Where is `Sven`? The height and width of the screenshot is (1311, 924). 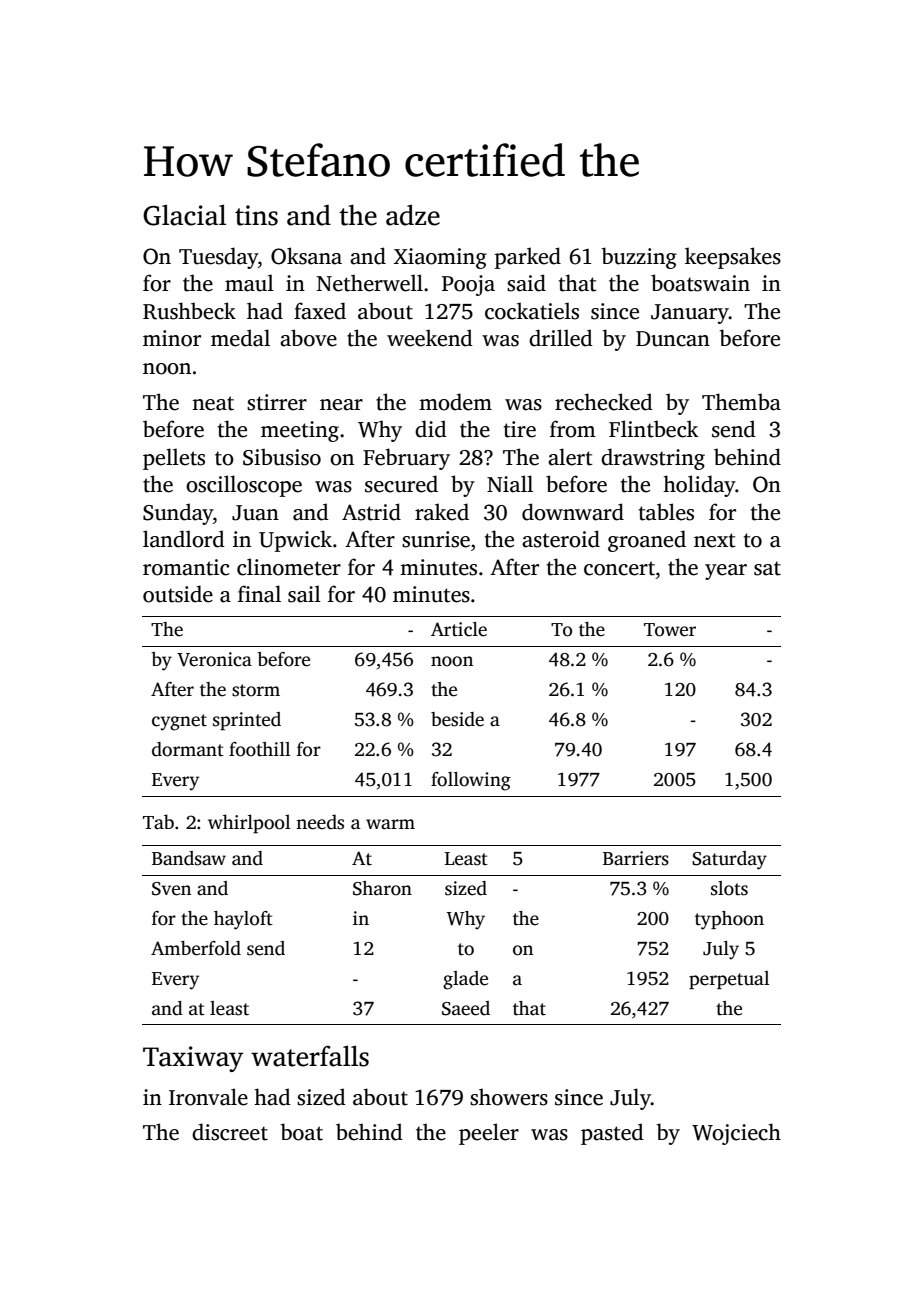 Sven is located at coordinates (171, 889).
